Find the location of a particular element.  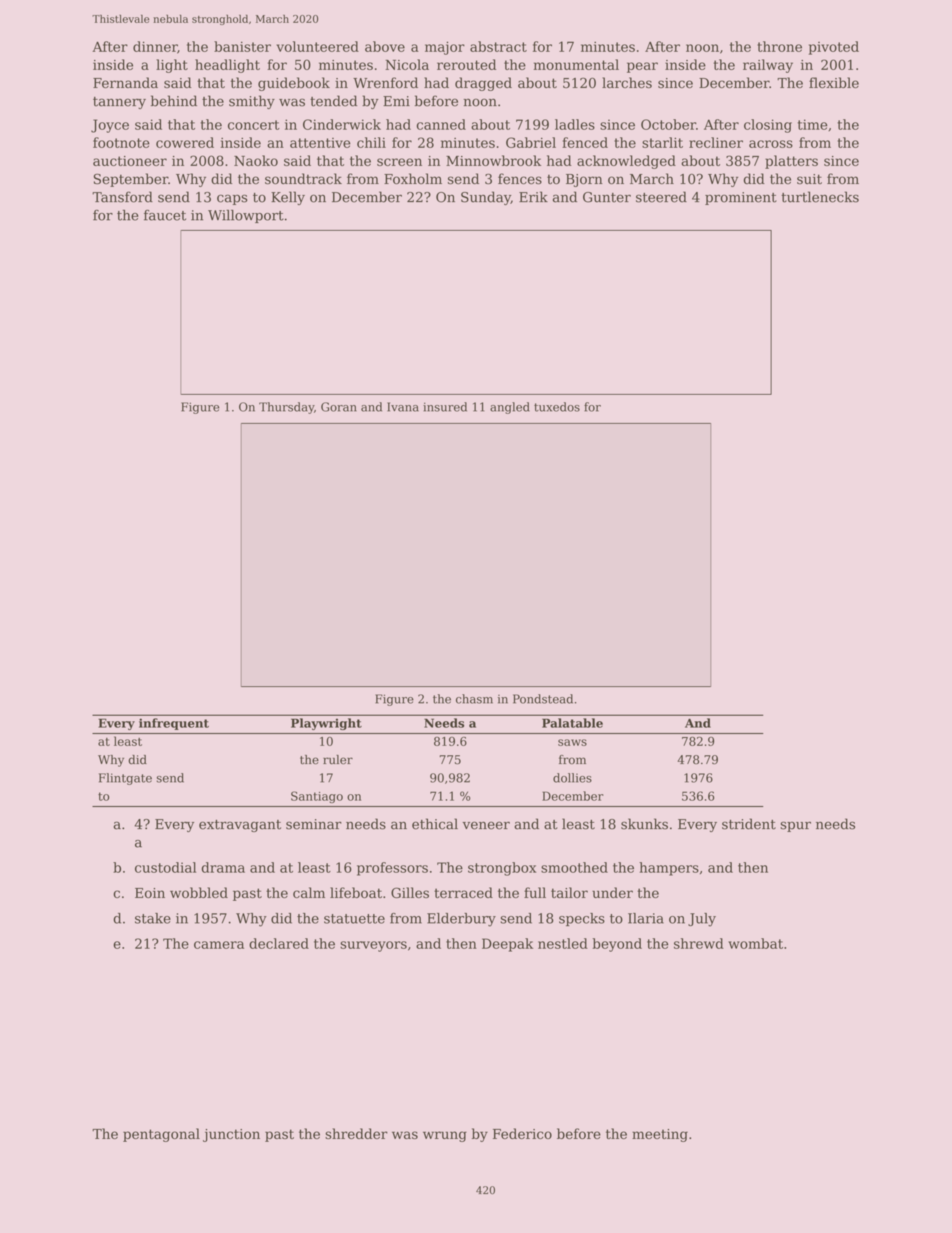

declared is located at coordinates (279, 943).
